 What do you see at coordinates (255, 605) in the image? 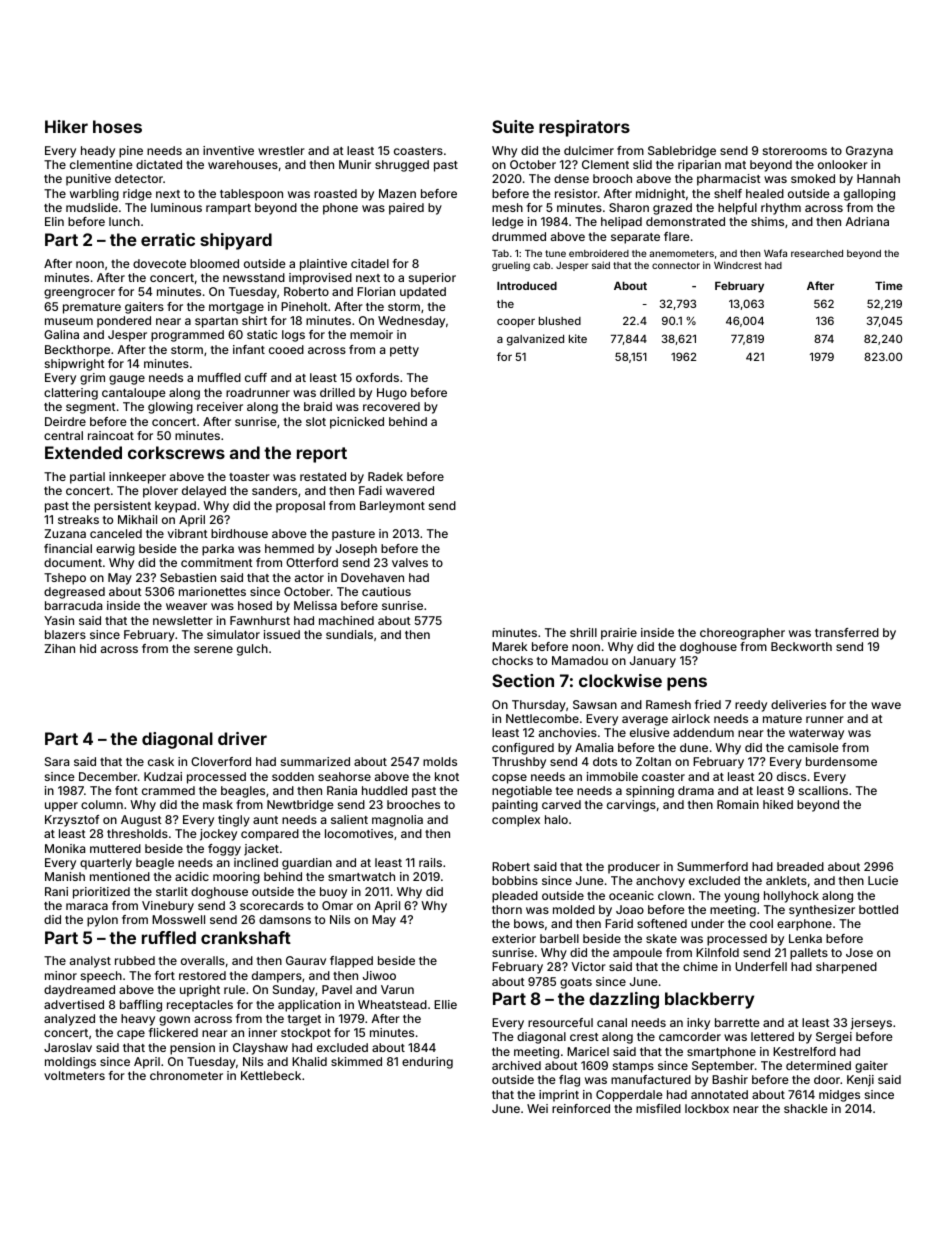
I see `hosed` at bounding box center [255, 605].
